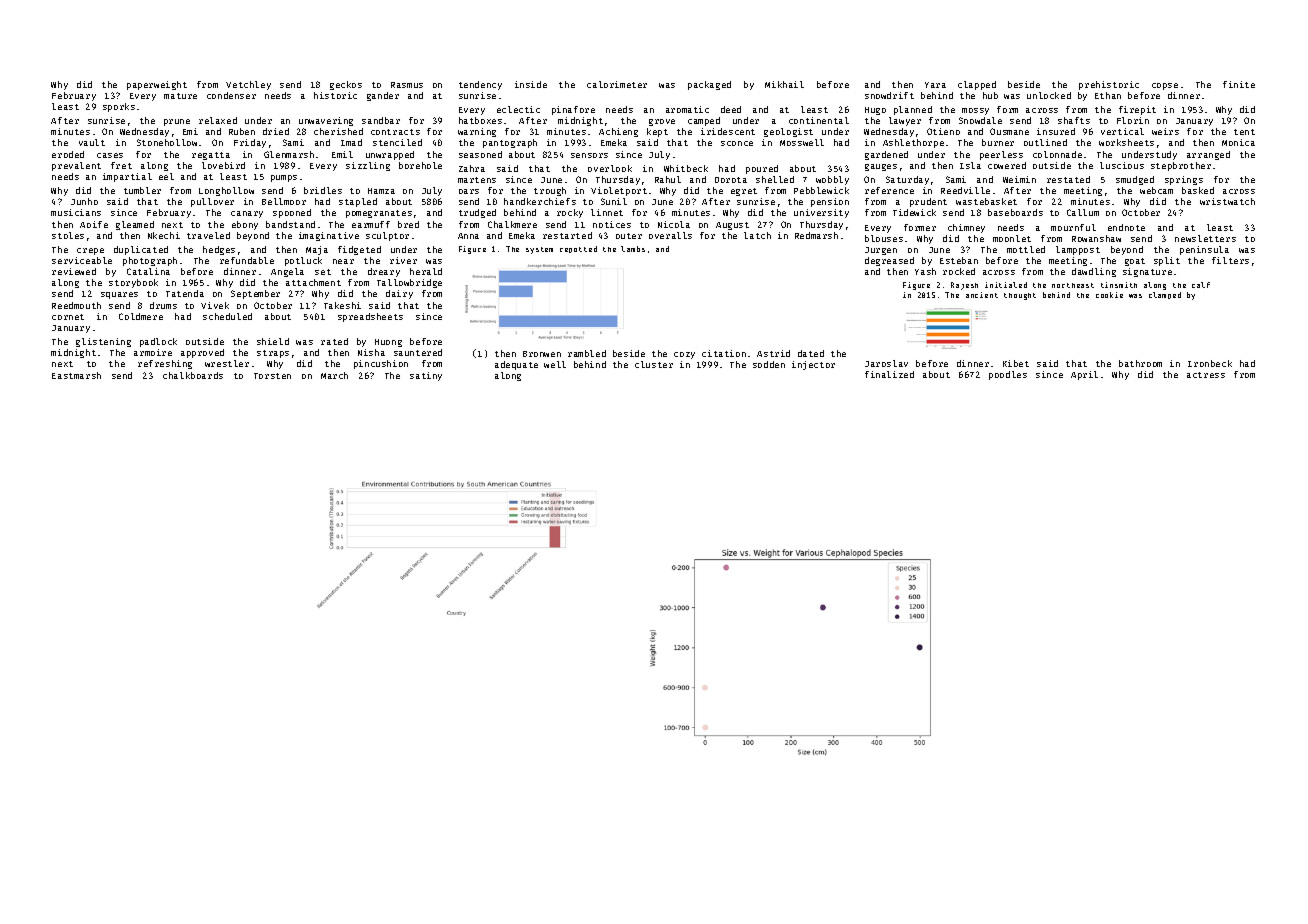 This image has height=924, width=1308. What do you see at coordinates (1184, 180) in the image?
I see `springs` at bounding box center [1184, 180].
